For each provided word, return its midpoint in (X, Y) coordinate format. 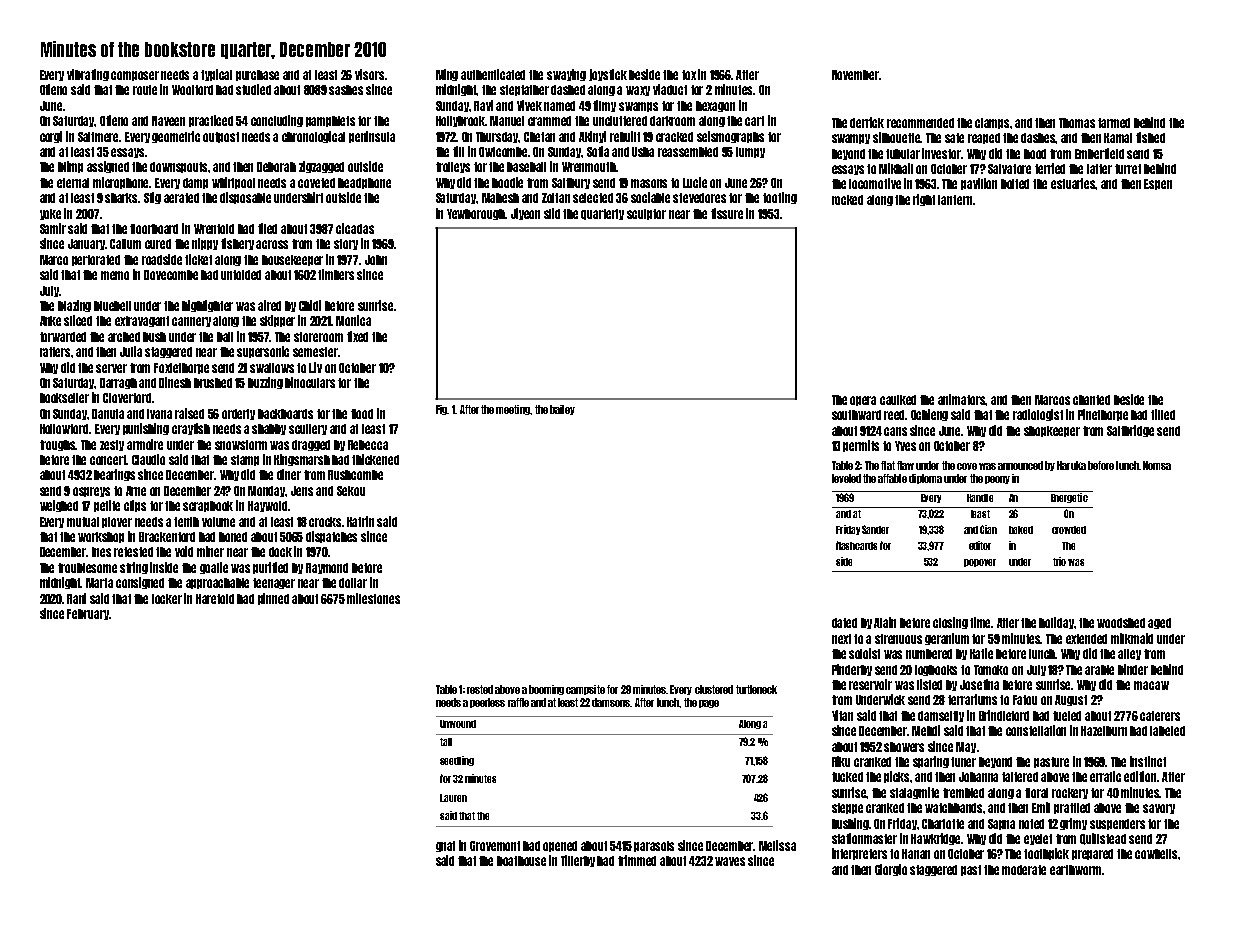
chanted (1091, 400)
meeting (513, 410)
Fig (441, 410)
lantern (955, 200)
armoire (145, 444)
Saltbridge (1130, 431)
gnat (445, 846)
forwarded (63, 337)
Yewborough (476, 214)
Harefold (215, 599)
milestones (373, 598)
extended (1086, 639)
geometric (176, 137)
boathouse (521, 861)
